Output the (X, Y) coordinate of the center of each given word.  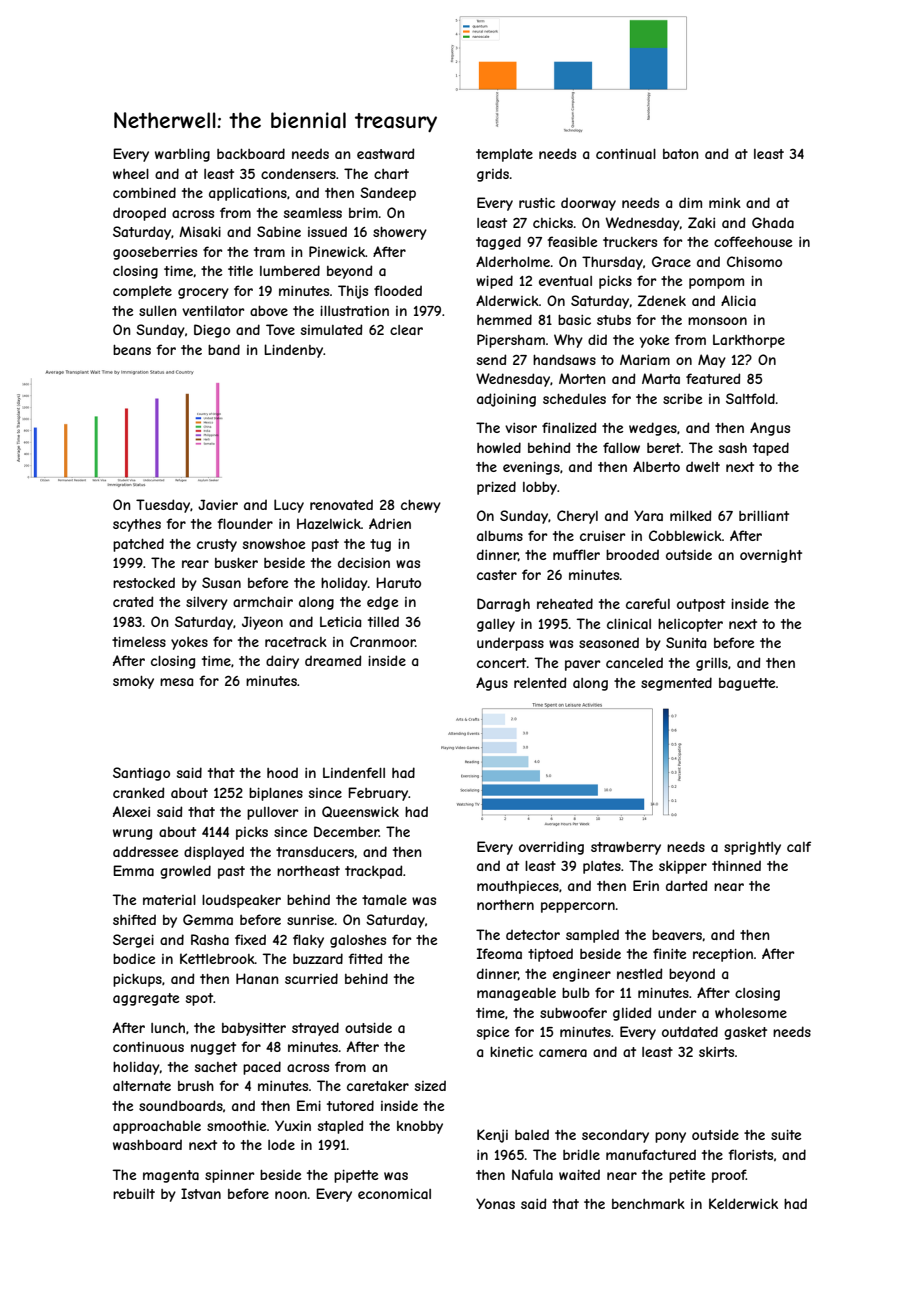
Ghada (773, 222)
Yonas (495, 1203)
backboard (251, 153)
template (504, 155)
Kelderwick (743, 1203)
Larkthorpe (749, 341)
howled (499, 447)
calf (799, 846)
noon (291, 1195)
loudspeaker (241, 901)
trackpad (373, 872)
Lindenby (293, 351)
